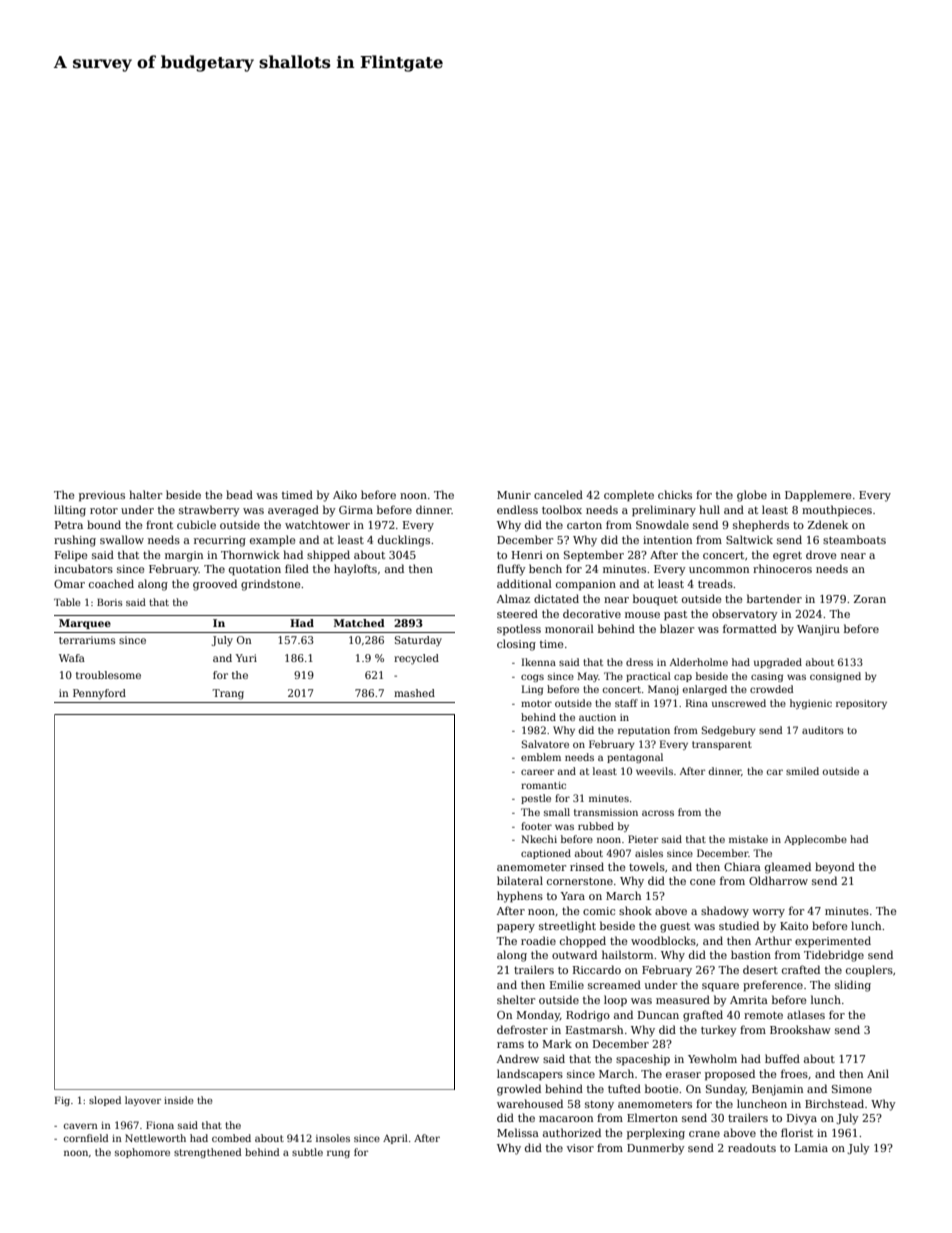 The width and height of the screenshot is (952, 1233). What do you see at coordinates (108, 675) in the screenshot?
I see `troublesome` at bounding box center [108, 675].
